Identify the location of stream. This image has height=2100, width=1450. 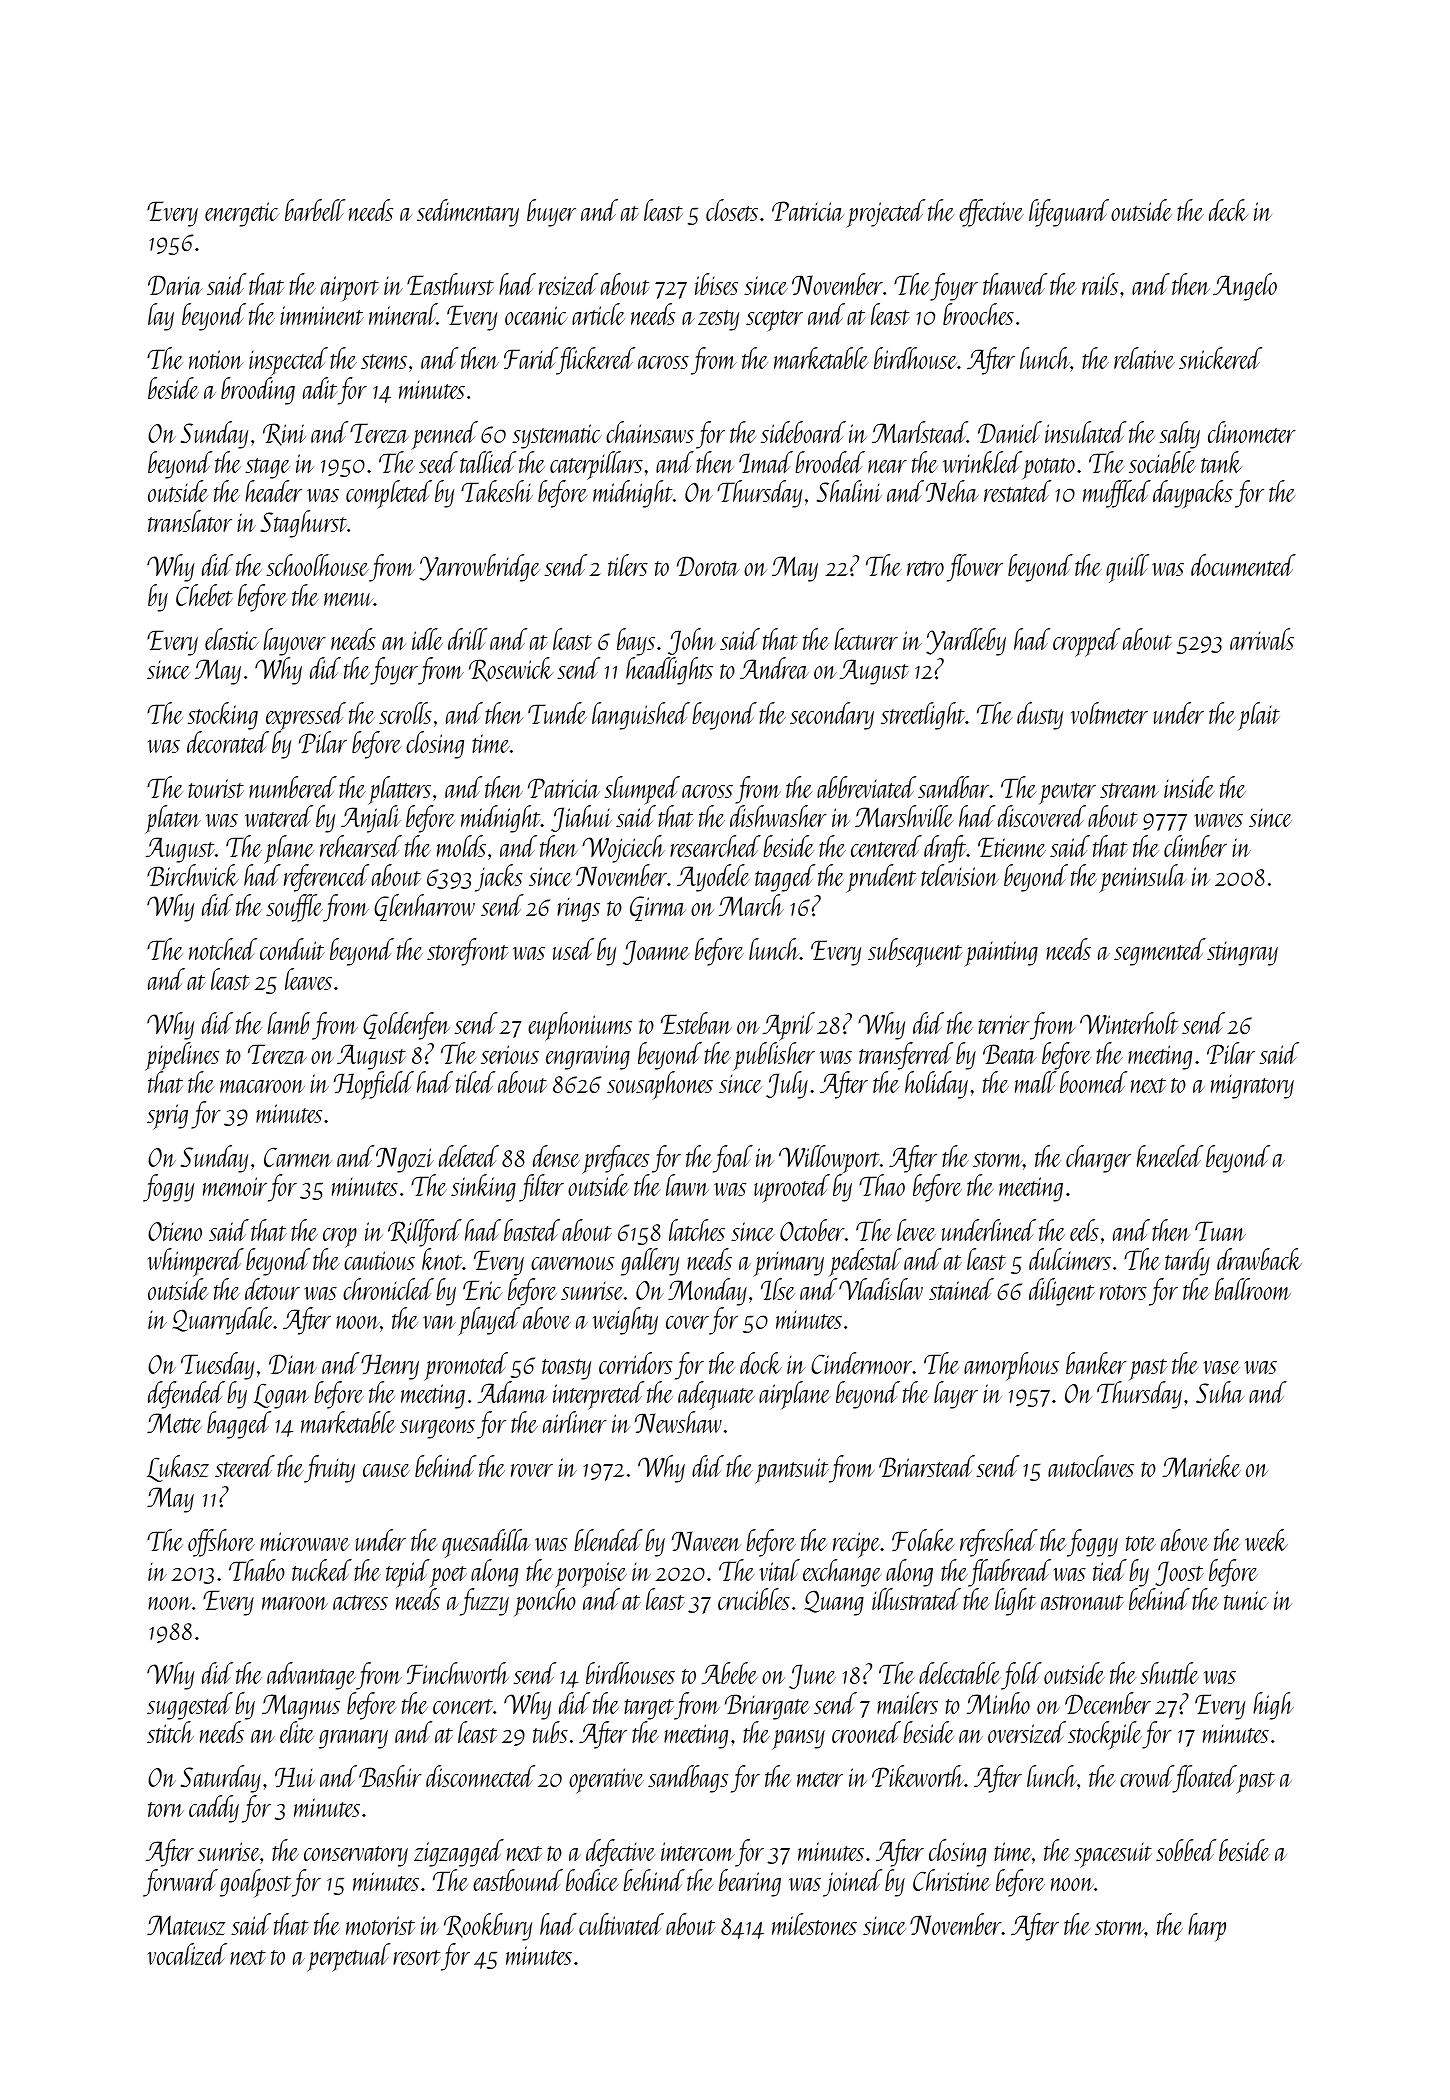
(1129, 790).
